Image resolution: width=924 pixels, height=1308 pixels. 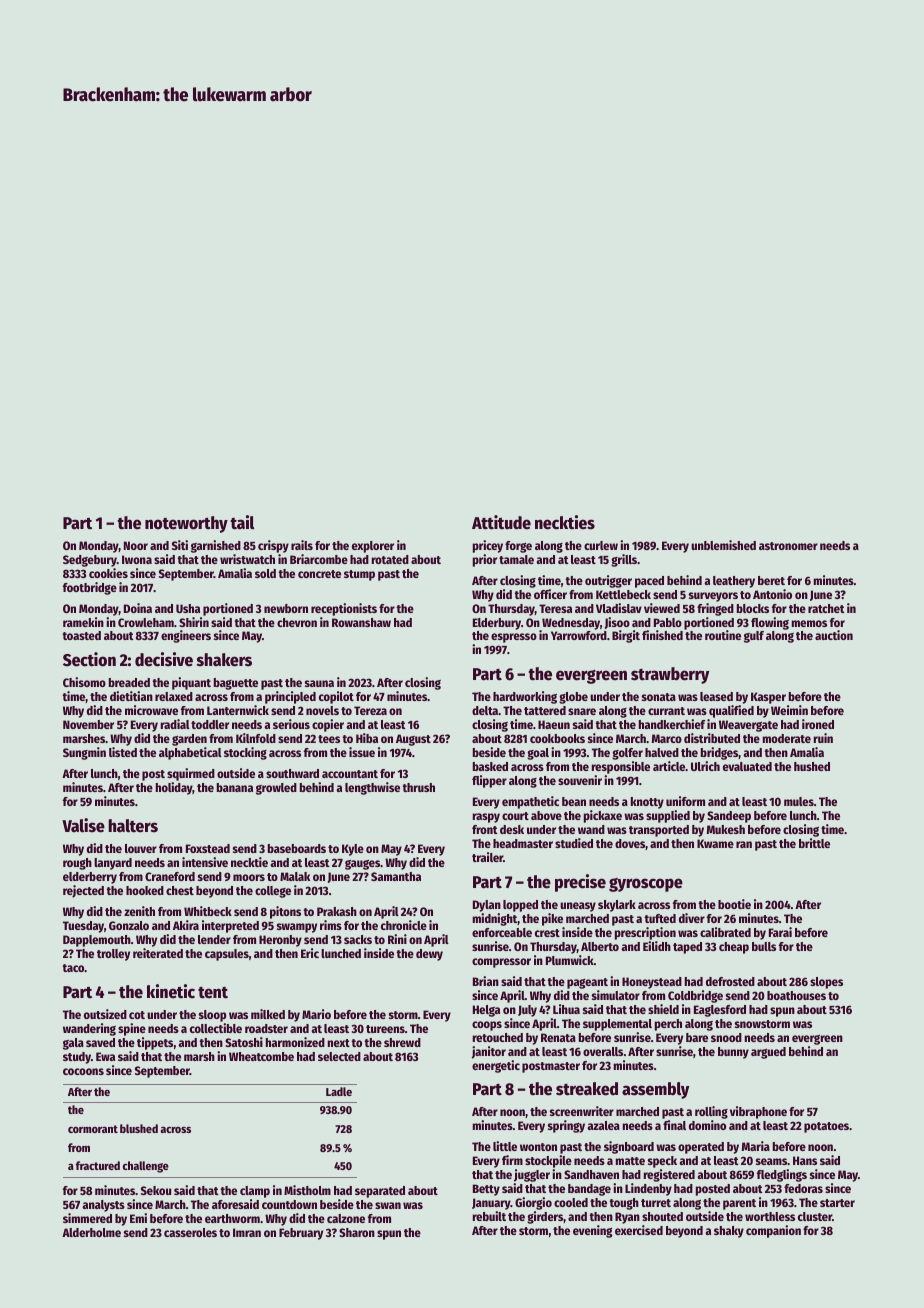 What do you see at coordinates (655, 1090) in the screenshot?
I see `assembly` at bounding box center [655, 1090].
